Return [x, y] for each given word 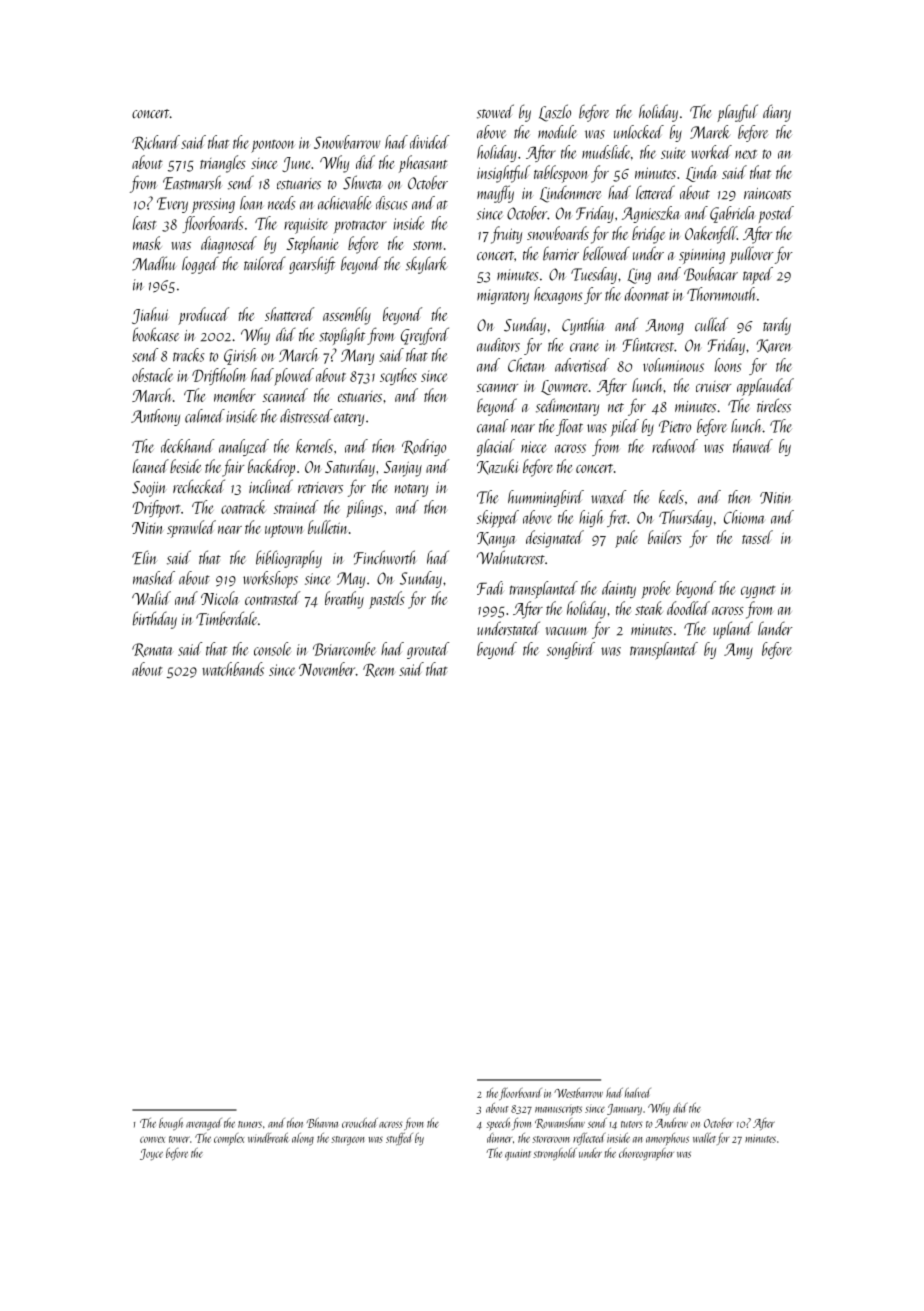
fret [617, 518]
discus [392, 203]
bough [171, 1124]
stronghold [555, 1154]
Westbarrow [578, 1093]
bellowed [606, 253]
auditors [498, 345]
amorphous [667, 1139]
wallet [704, 1138]
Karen [774, 346]
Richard [156, 143]
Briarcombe [344, 649]
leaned [151, 466]
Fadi [490, 588]
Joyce [151, 1154]
